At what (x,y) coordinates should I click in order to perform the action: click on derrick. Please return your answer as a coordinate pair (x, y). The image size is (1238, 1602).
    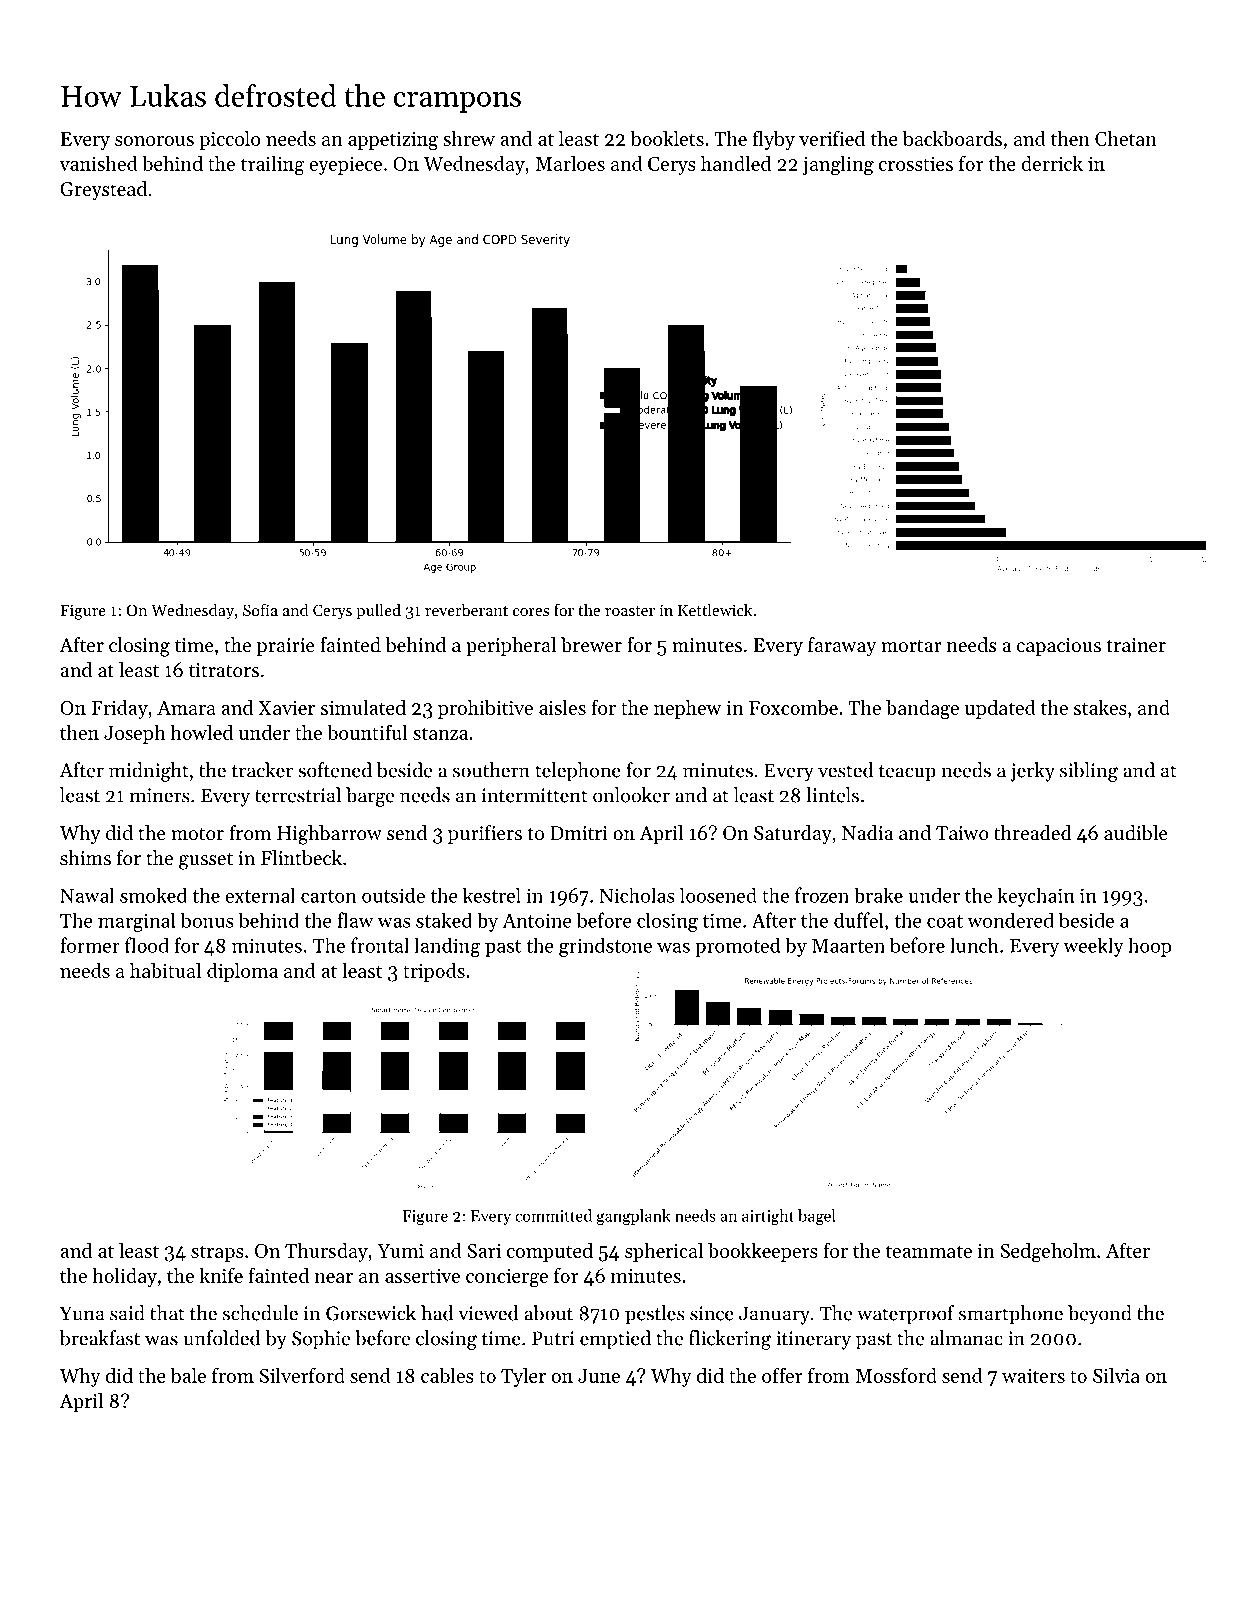
    Looking at the image, I should click on (1052, 163).
